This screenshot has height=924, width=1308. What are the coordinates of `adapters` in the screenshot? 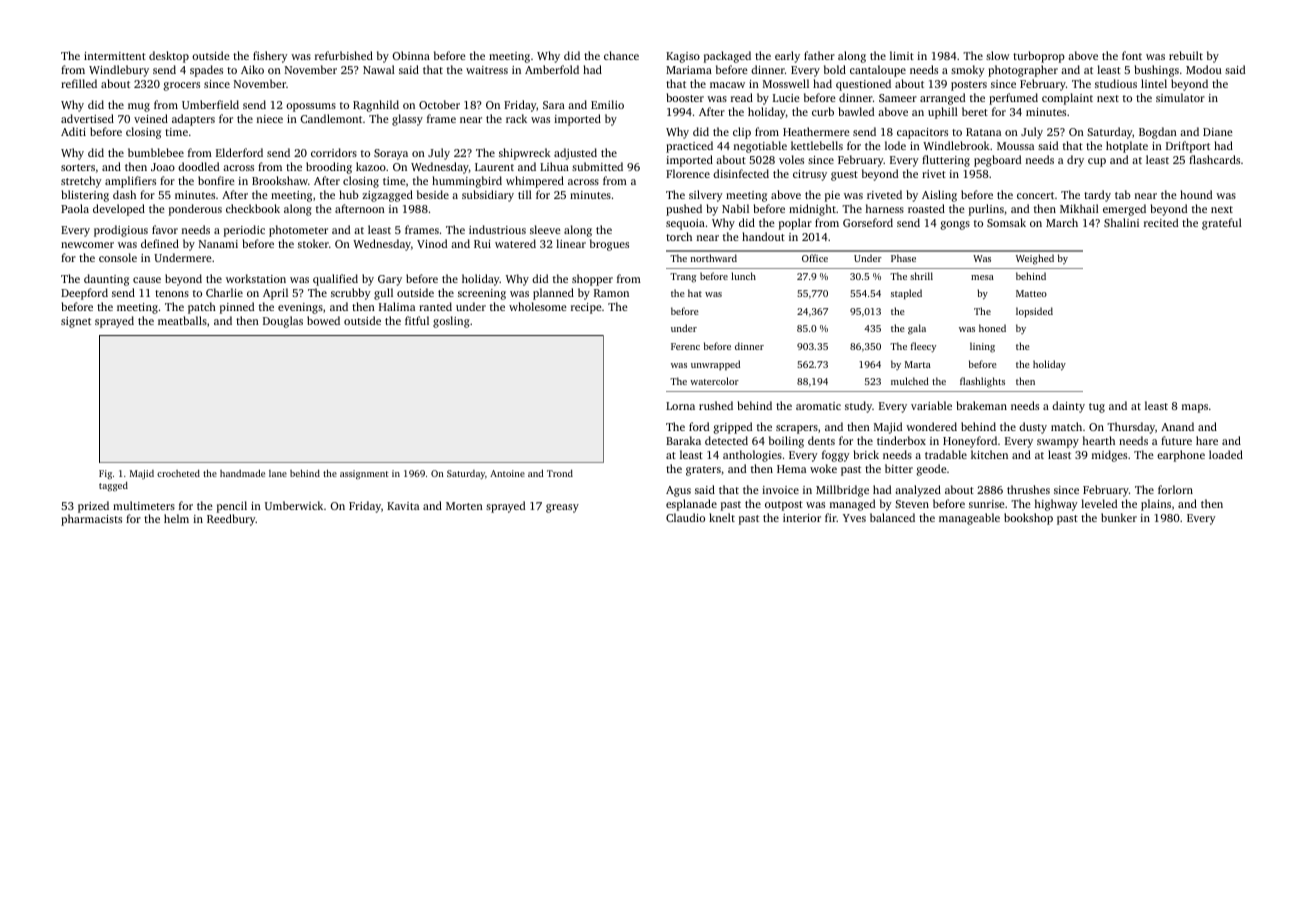 It's located at (193, 120).
